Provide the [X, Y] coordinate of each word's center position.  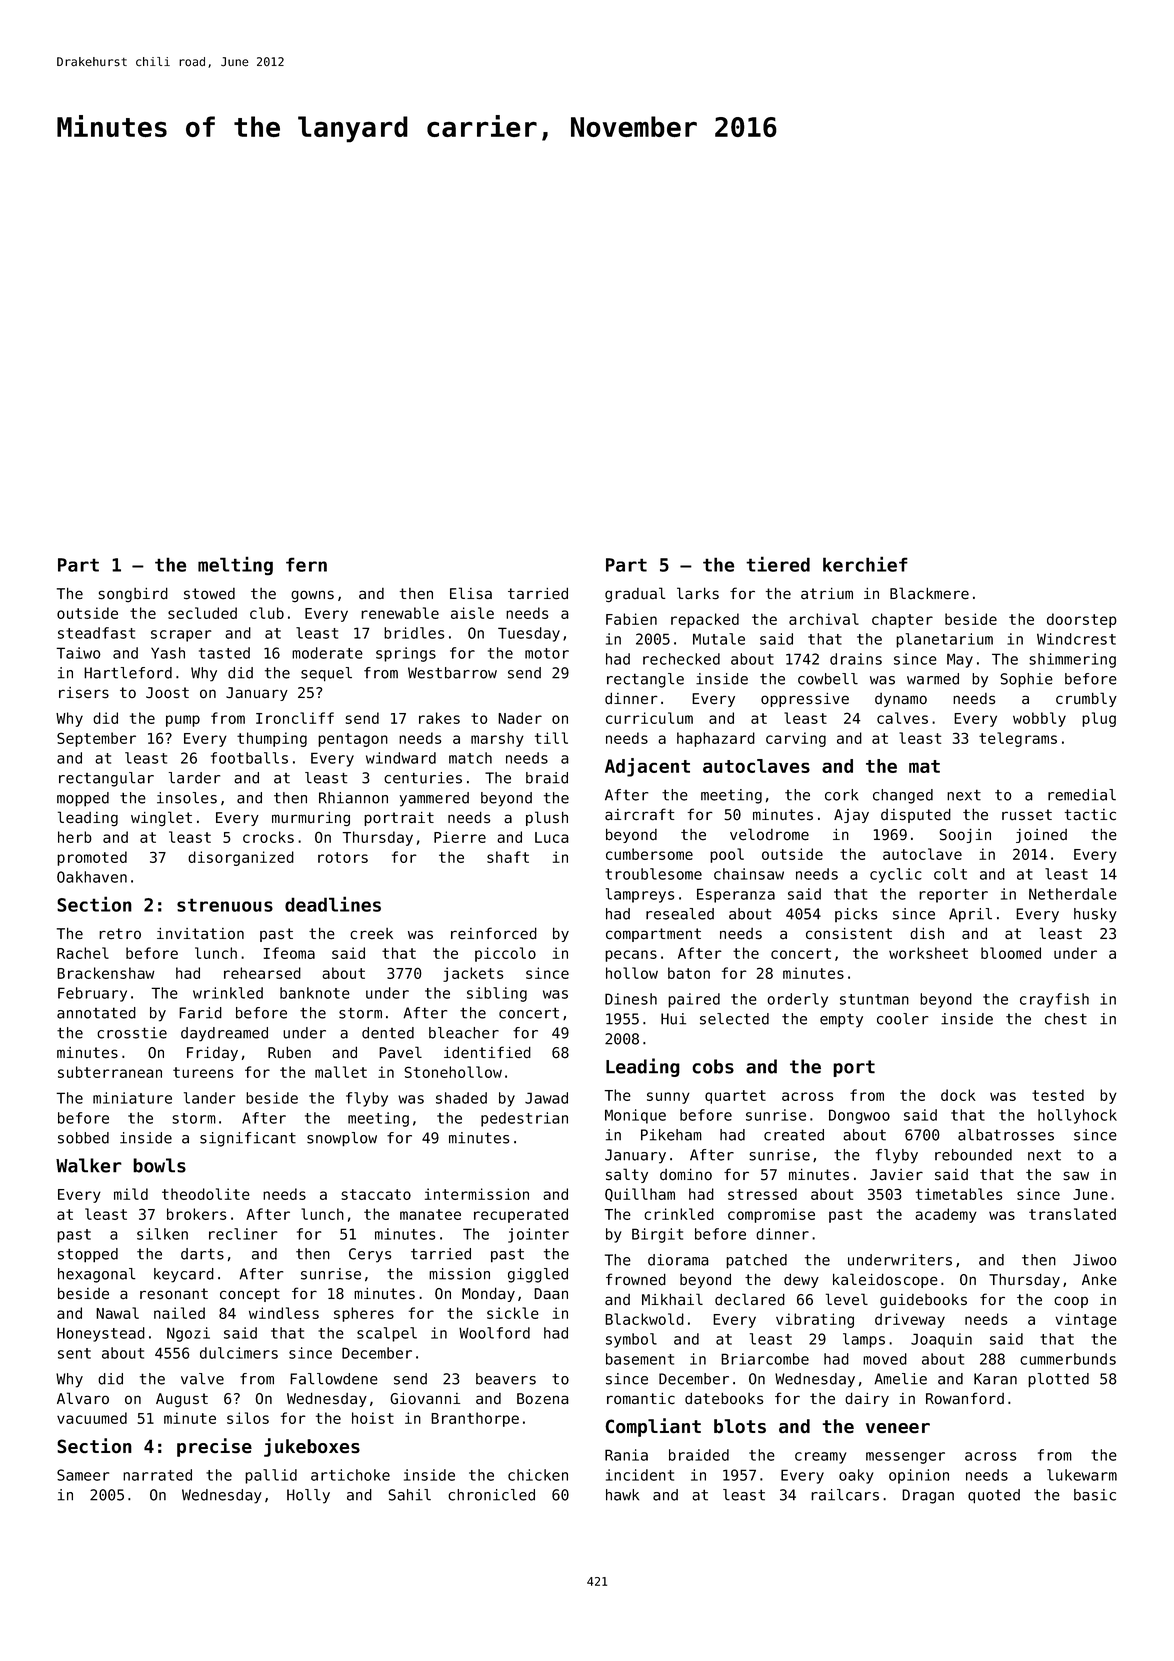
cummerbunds [1068, 1359]
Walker [89, 1165]
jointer [538, 1235]
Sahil [409, 1495]
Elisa [471, 593]
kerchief [865, 564]
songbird [133, 595]
